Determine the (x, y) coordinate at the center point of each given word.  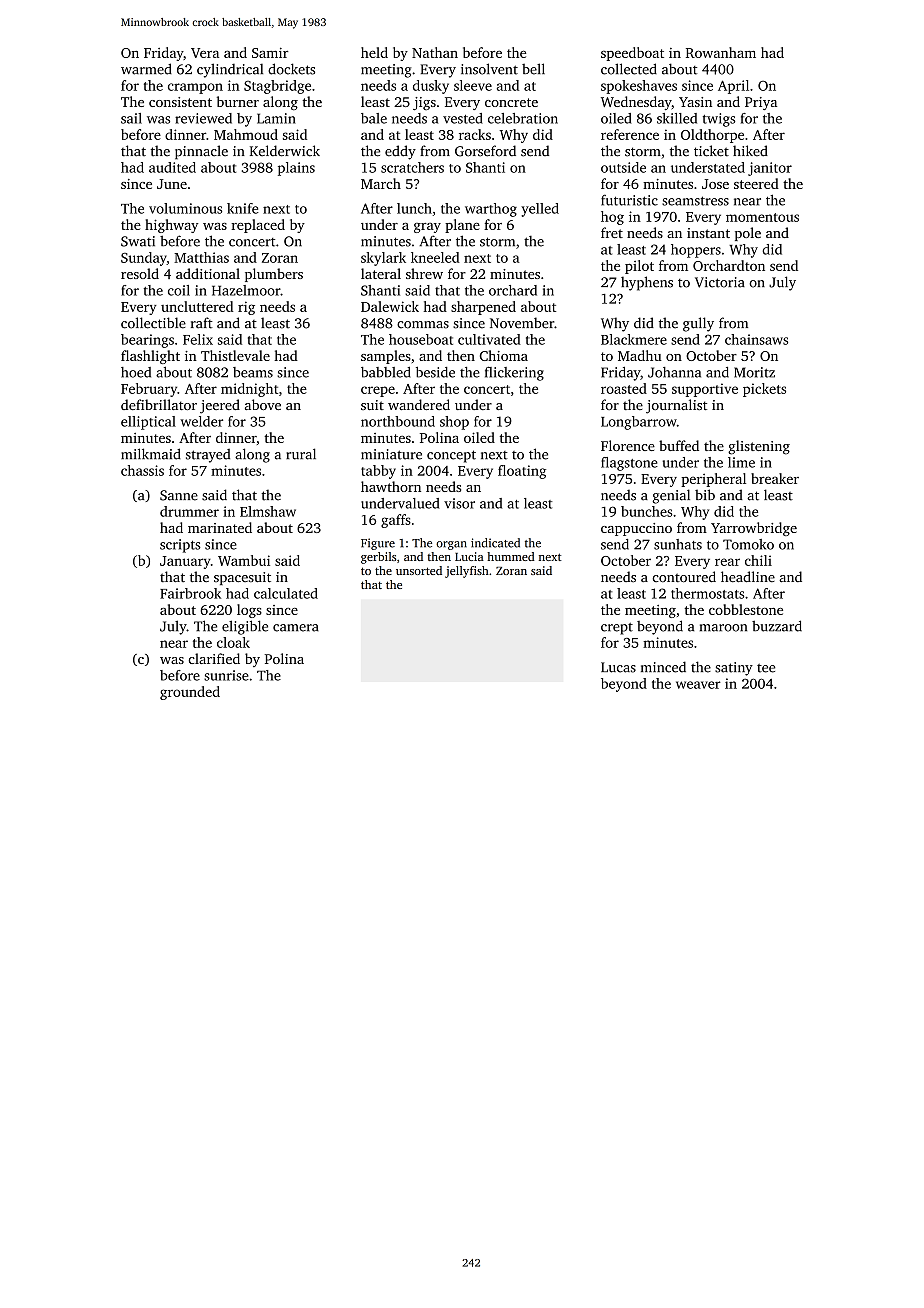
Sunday (144, 259)
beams (253, 372)
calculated (286, 593)
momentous (762, 217)
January (185, 562)
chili (758, 560)
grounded (190, 693)
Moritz (754, 372)
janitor (770, 169)
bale (374, 118)
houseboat (421, 339)
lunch (414, 208)
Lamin (276, 118)
